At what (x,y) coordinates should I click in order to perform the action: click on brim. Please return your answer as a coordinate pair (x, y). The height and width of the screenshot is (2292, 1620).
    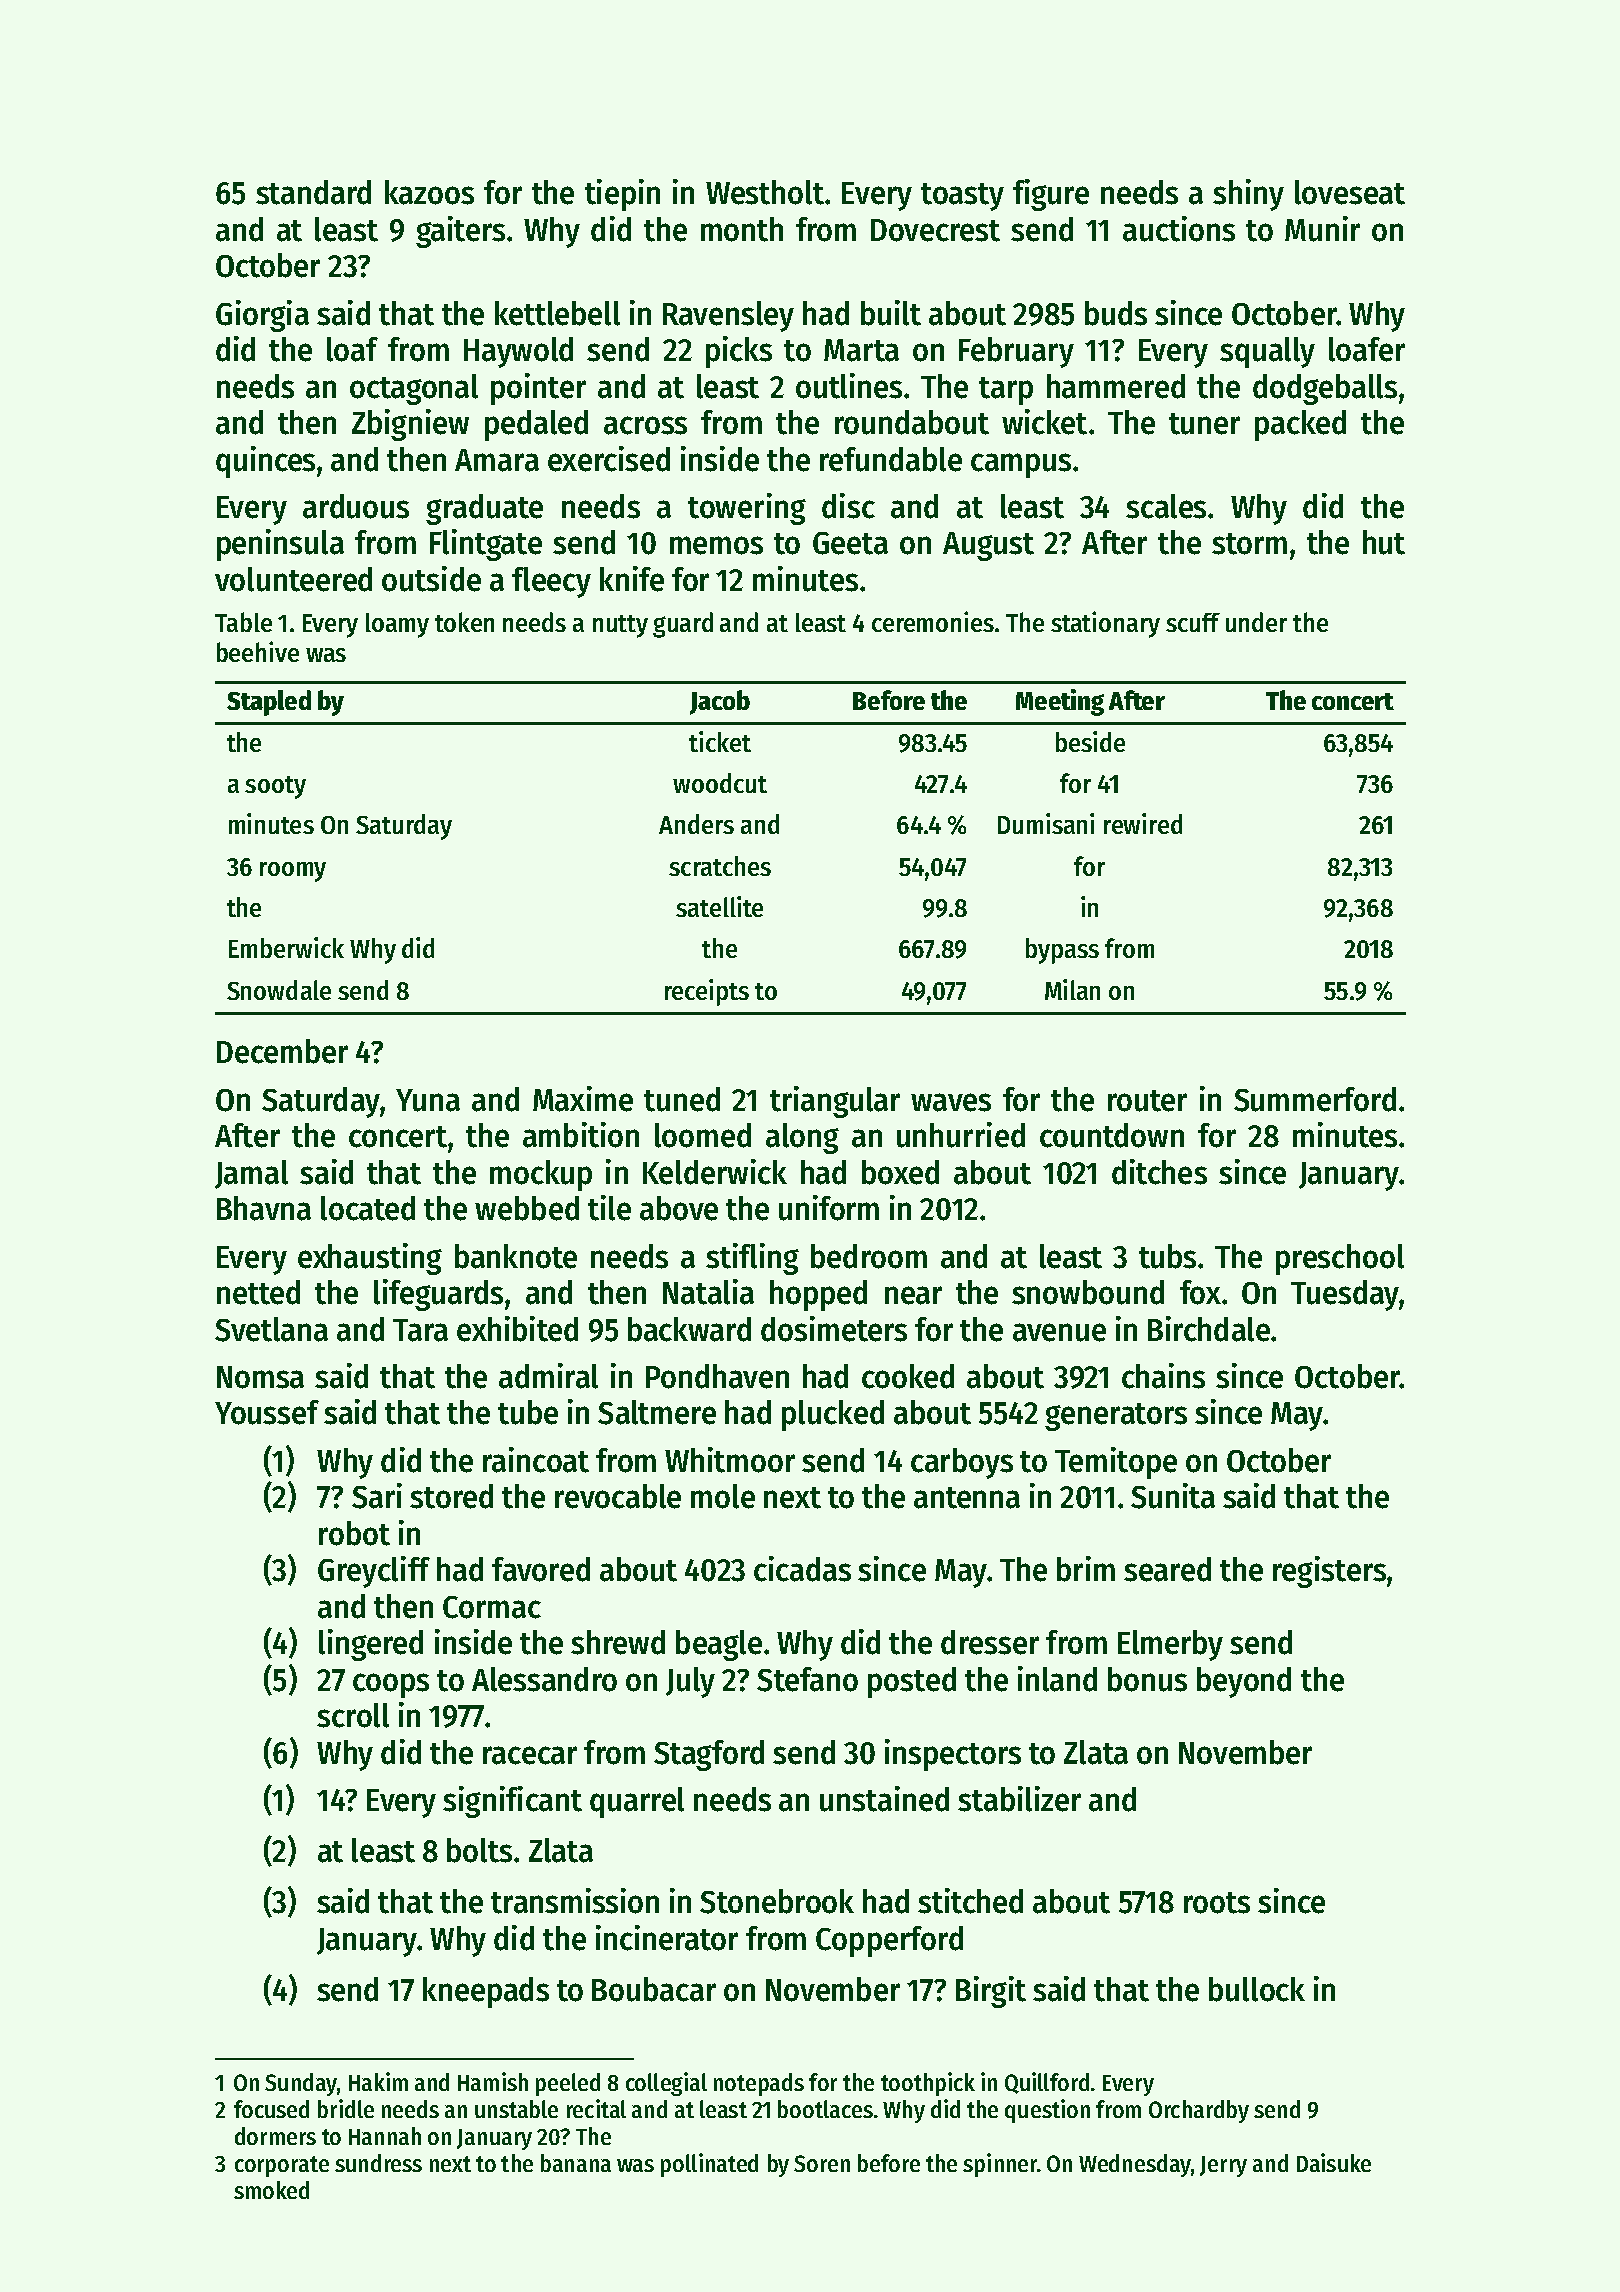
    Looking at the image, I should click on (1086, 1569).
